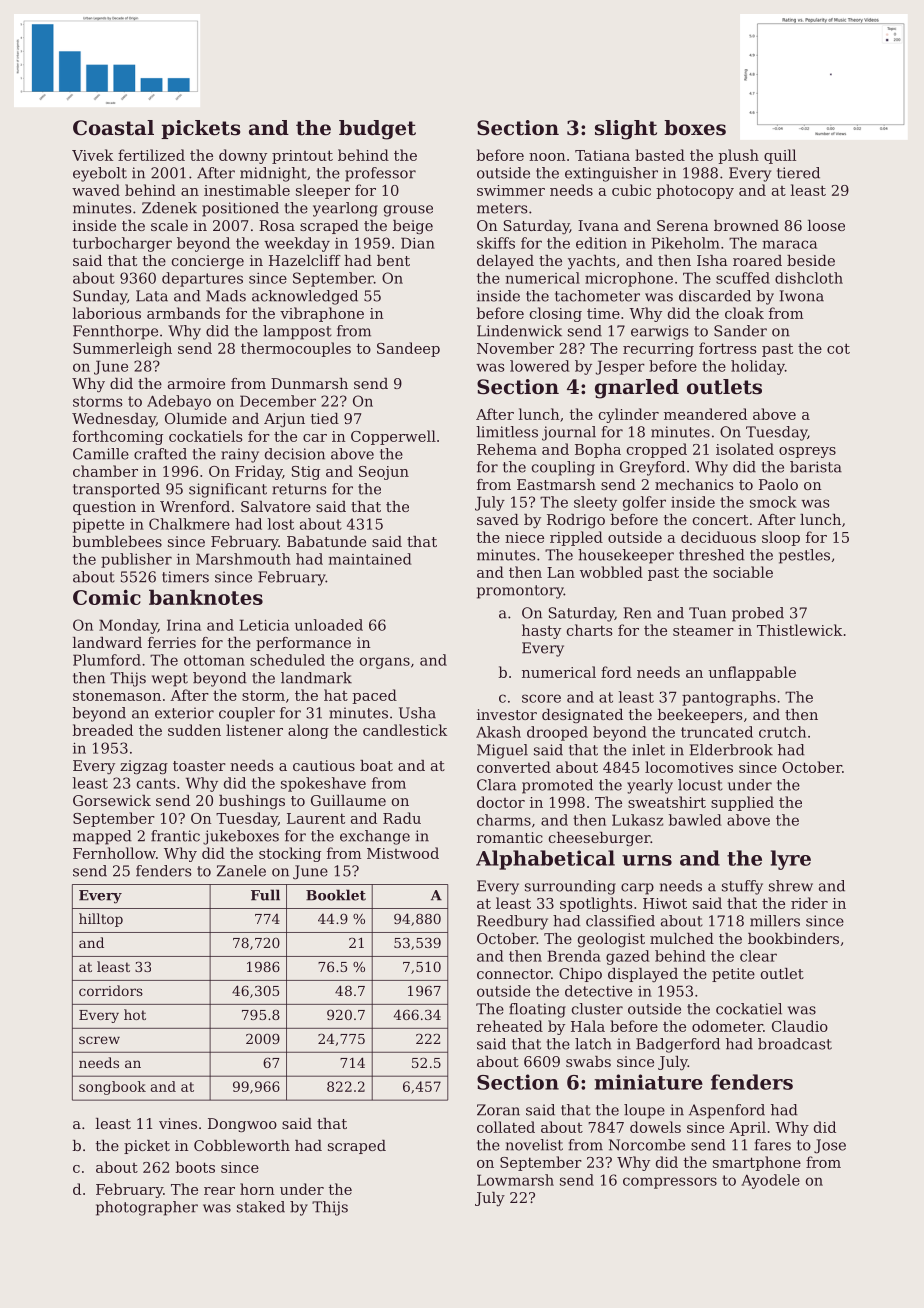 Image resolution: width=924 pixels, height=1308 pixels. Describe the element at coordinates (574, 956) in the screenshot. I see `Brenda` at that location.
